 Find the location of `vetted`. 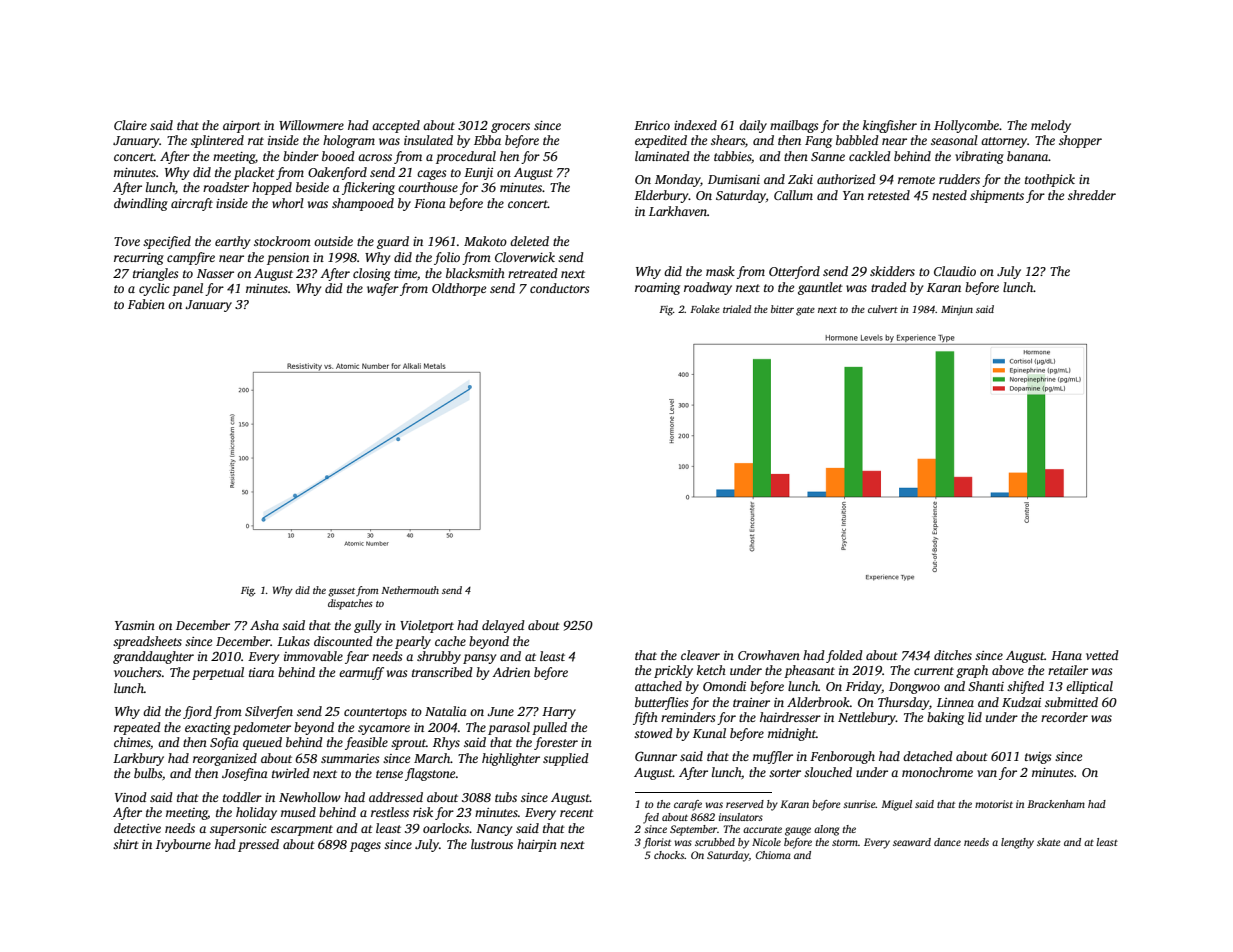

vetted is located at coordinates (1102, 655).
